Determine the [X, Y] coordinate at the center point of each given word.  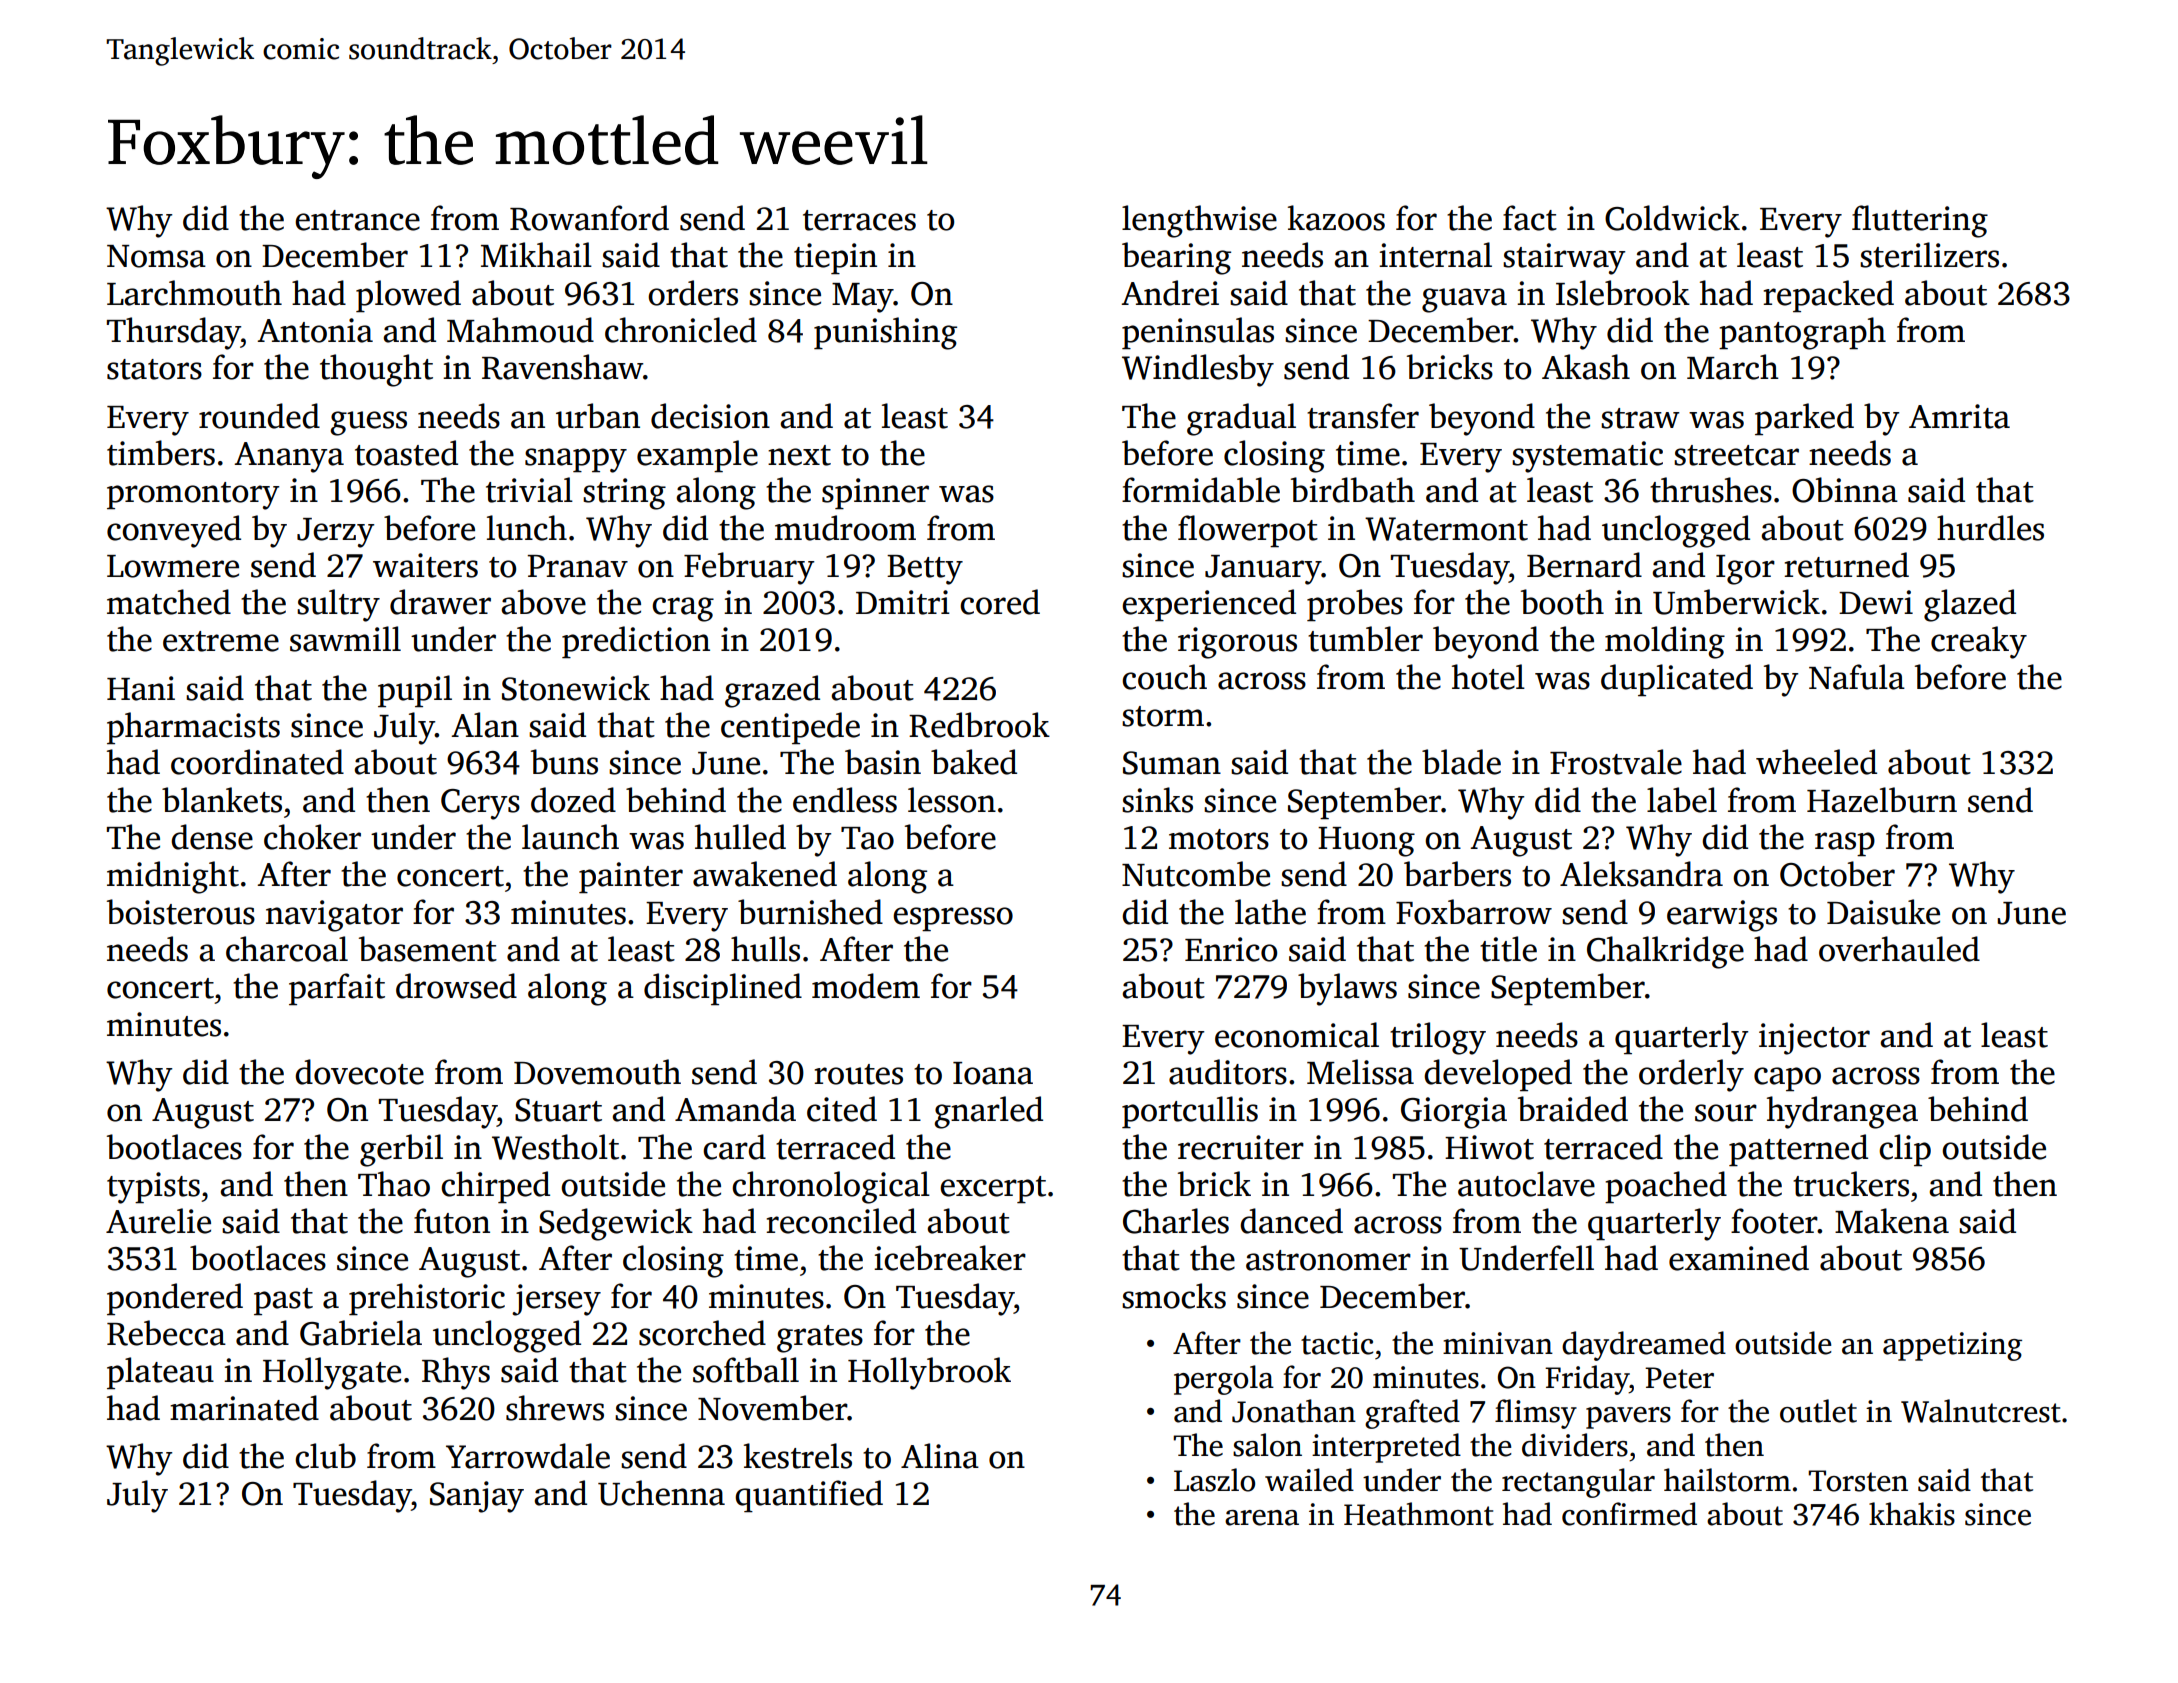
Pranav [577, 566]
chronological [831, 1187]
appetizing [1952, 1346]
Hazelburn [1882, 800]
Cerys [480, 804]
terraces [859, 220]
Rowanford [589, 218]
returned [1846, 565]
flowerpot [1248, 531]
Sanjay [477, 1497]
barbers [1457, 874]
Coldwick [1672, 218]
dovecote [359, 1072]
